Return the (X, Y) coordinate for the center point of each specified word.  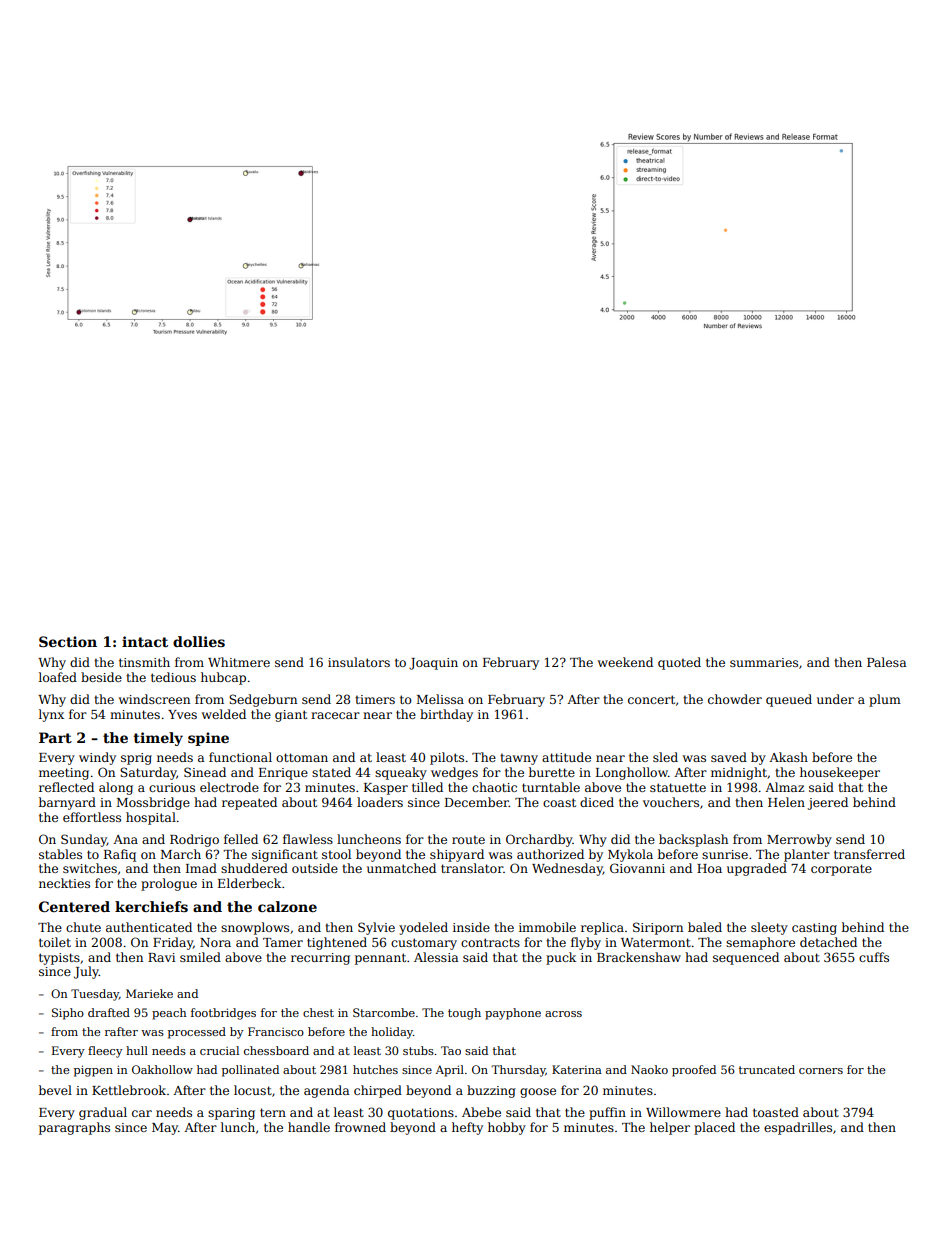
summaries (764, 662)
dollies (199, 641)
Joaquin (433, 664)
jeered (827, 803)
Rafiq (120, 855)
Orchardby (539, 840)
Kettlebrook (129, 1090)
